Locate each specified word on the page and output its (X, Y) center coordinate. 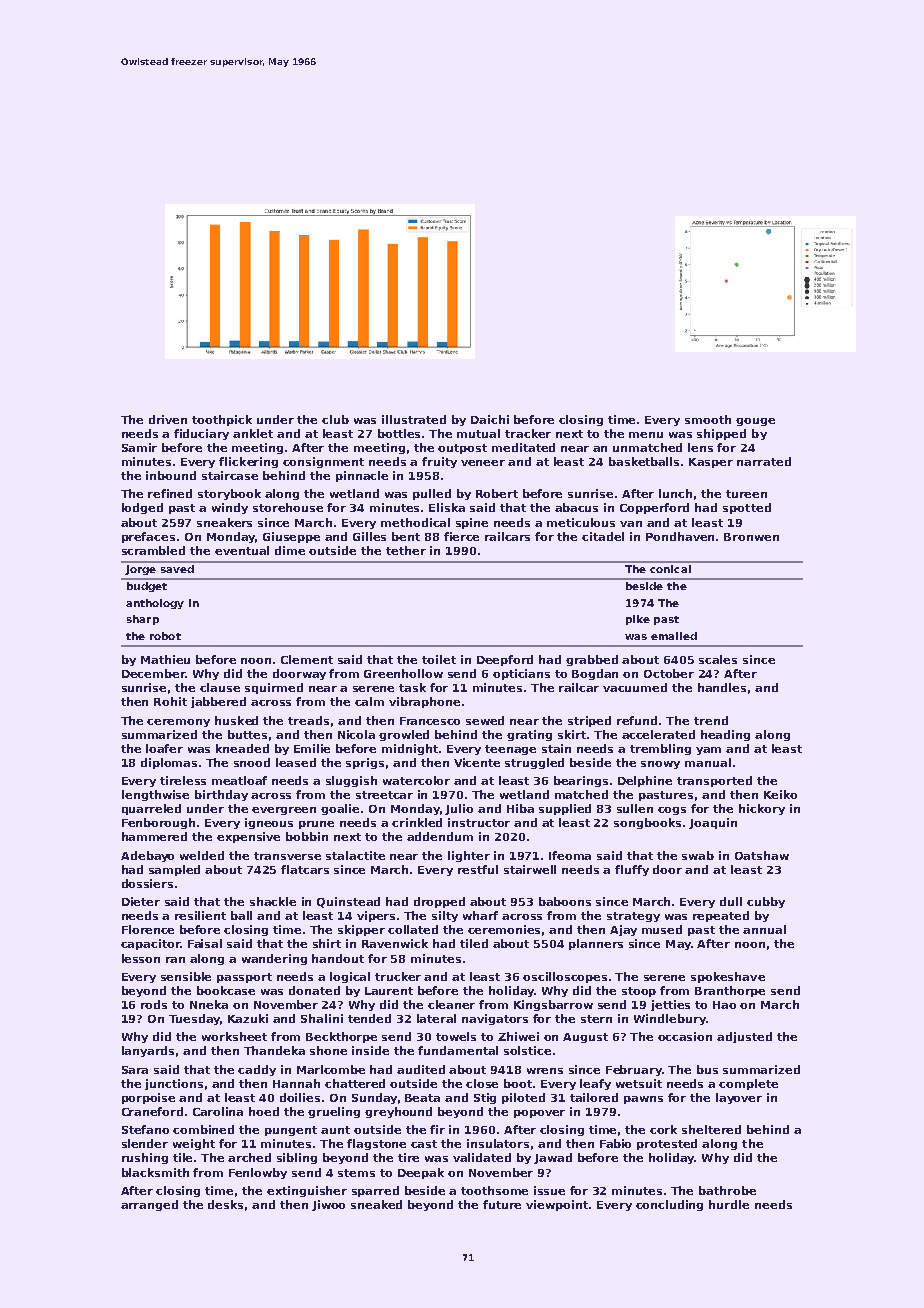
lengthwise (155, 795)
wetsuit (639, 1083)
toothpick (222, 420)
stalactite (355, 855)
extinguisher (307, 1191)
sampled (174, 870)
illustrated (414, 419)
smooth (708, 419)
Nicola (356, 734)
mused (662, 929)
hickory (762, 809)
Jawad (553, 1158)
